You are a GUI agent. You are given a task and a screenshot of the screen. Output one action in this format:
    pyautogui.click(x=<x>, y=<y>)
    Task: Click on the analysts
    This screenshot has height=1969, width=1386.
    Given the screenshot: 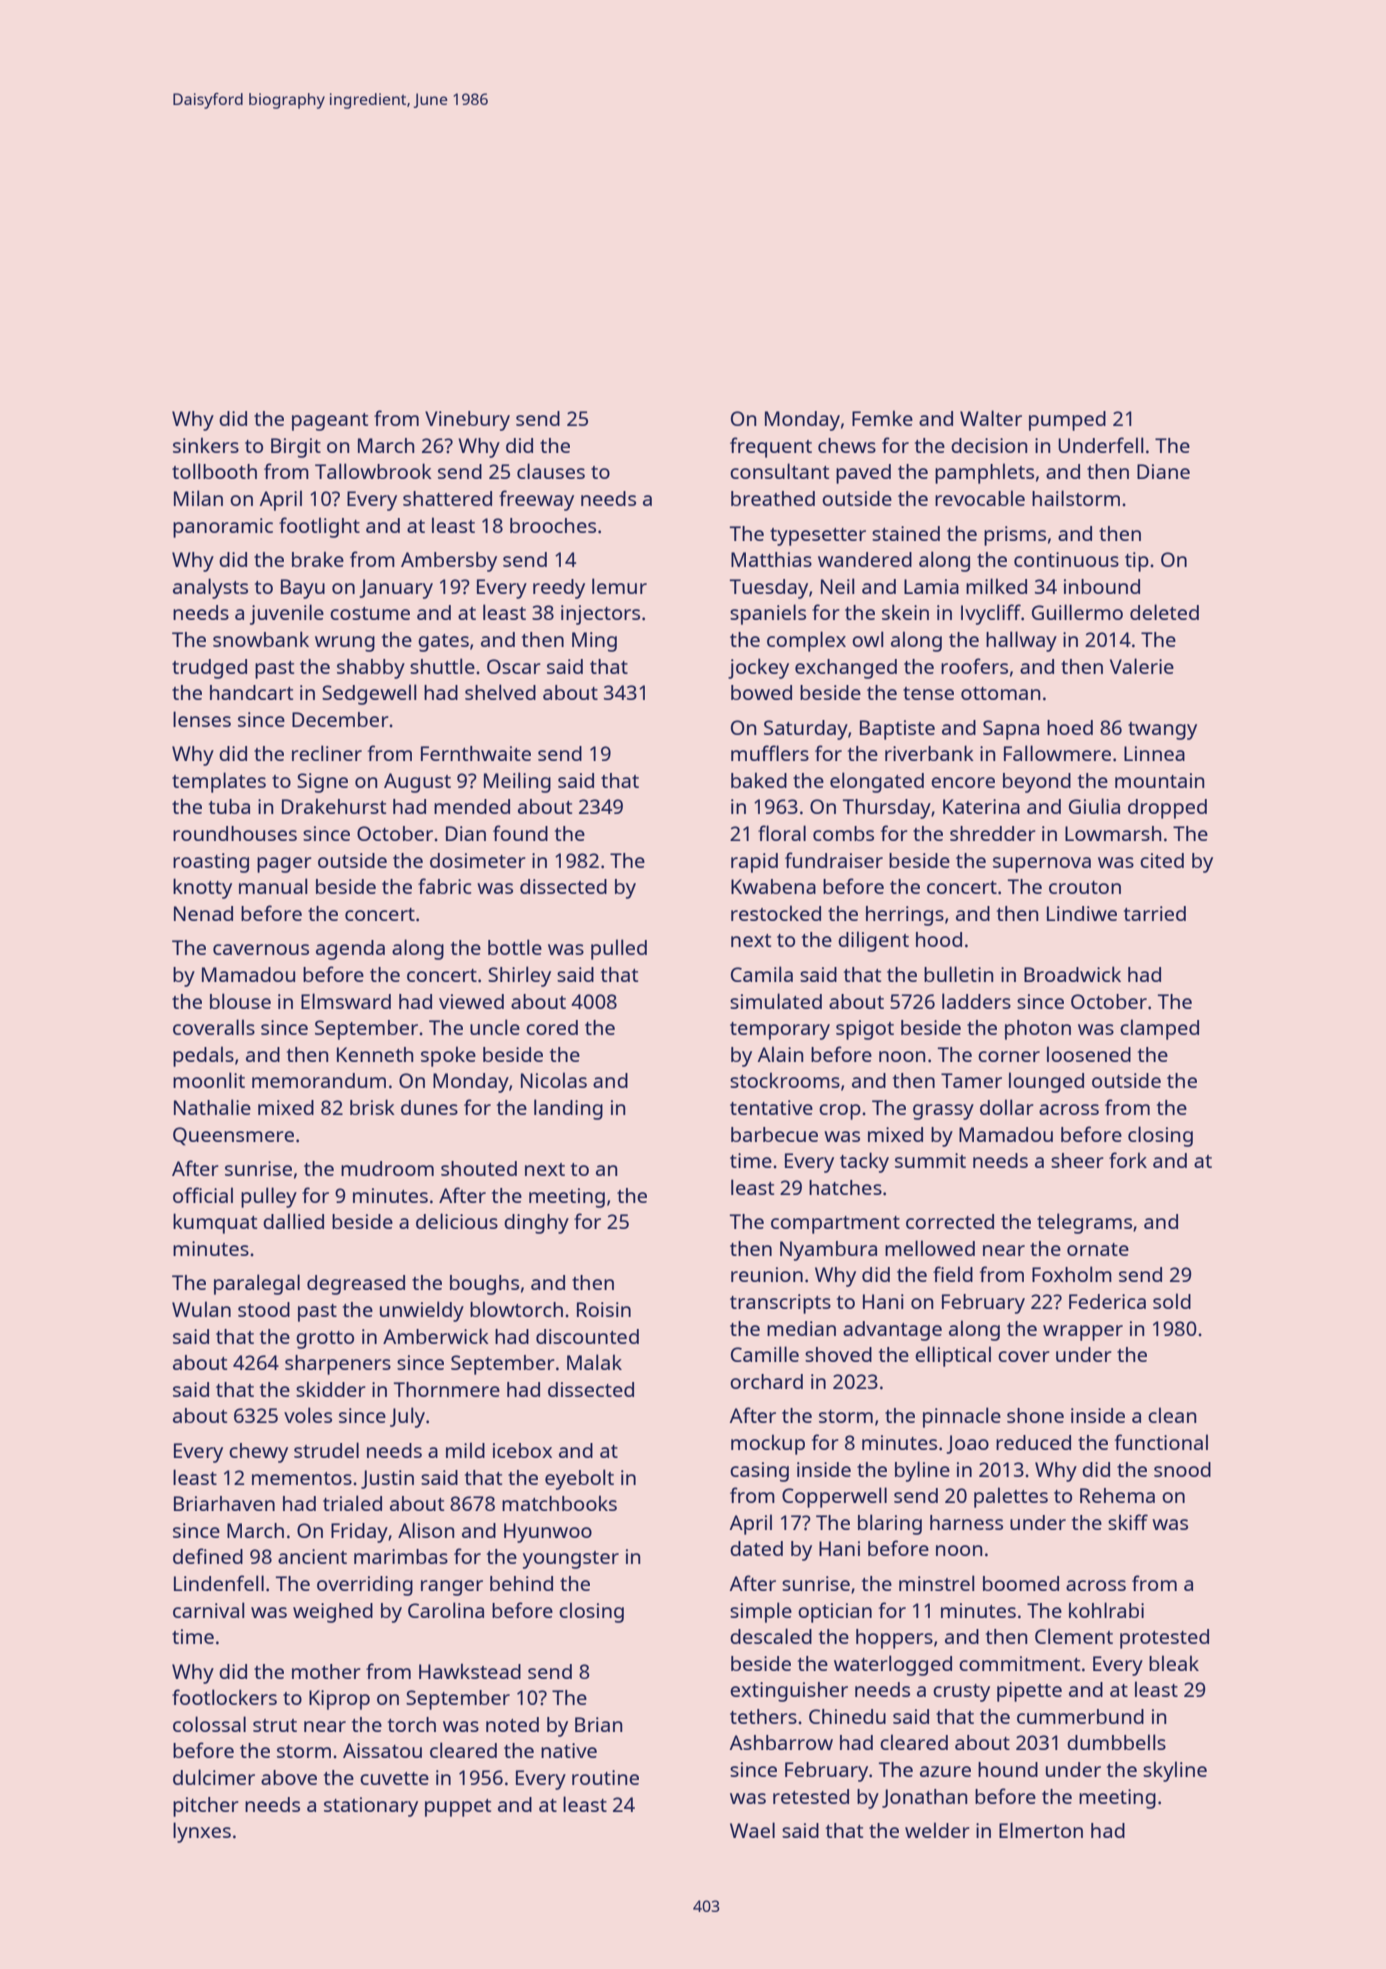 What is the action you would take?
    pyautogui.click(x=210, y=588)
